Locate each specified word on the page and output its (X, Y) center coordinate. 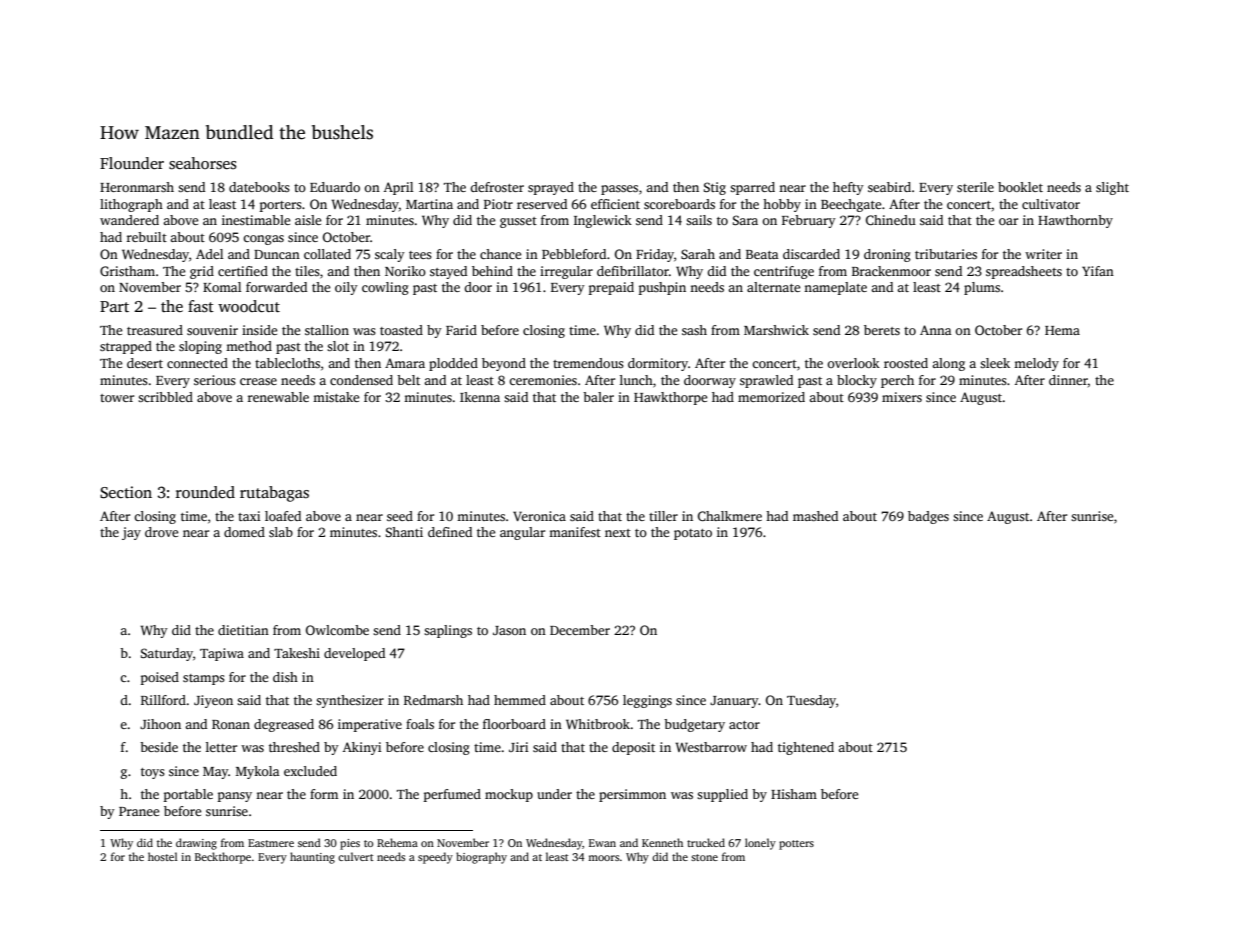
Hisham (794, 794)
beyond (504, 364)
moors (603, 858)
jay (131, 533)
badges (928, 517)
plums (982, 288)
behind (492, 271)
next (618, 533)
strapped (126, 347)
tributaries (946, 254)
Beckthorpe (223, 858)
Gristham (127, 271)
